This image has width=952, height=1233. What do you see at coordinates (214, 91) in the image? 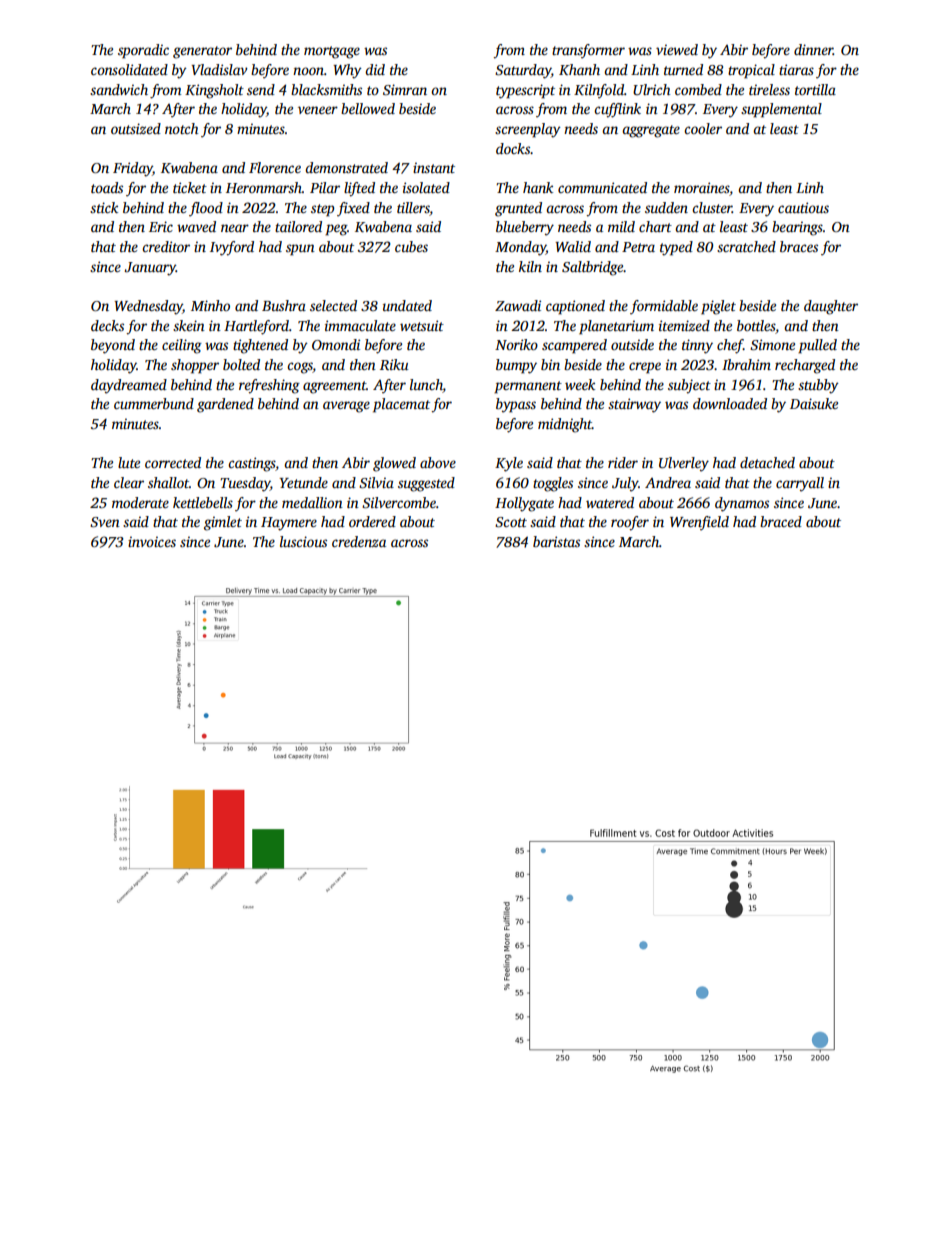
I see `Kingsholt` at bounding box center [214, 91].
